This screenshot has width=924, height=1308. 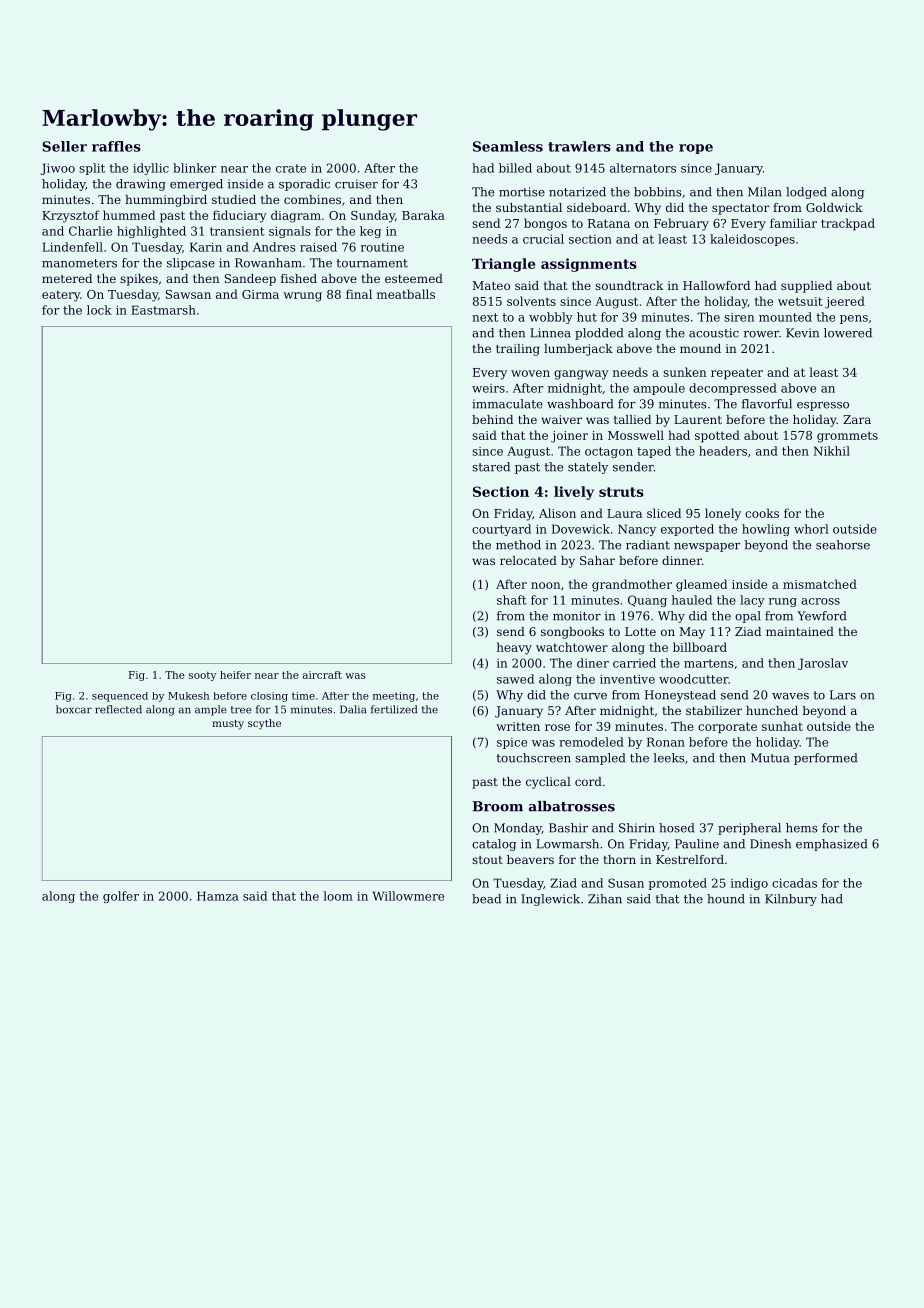 What do you see at coordinates (491, 467) in the screenshot?
I see `stared` at bounding box center [491, 467].
